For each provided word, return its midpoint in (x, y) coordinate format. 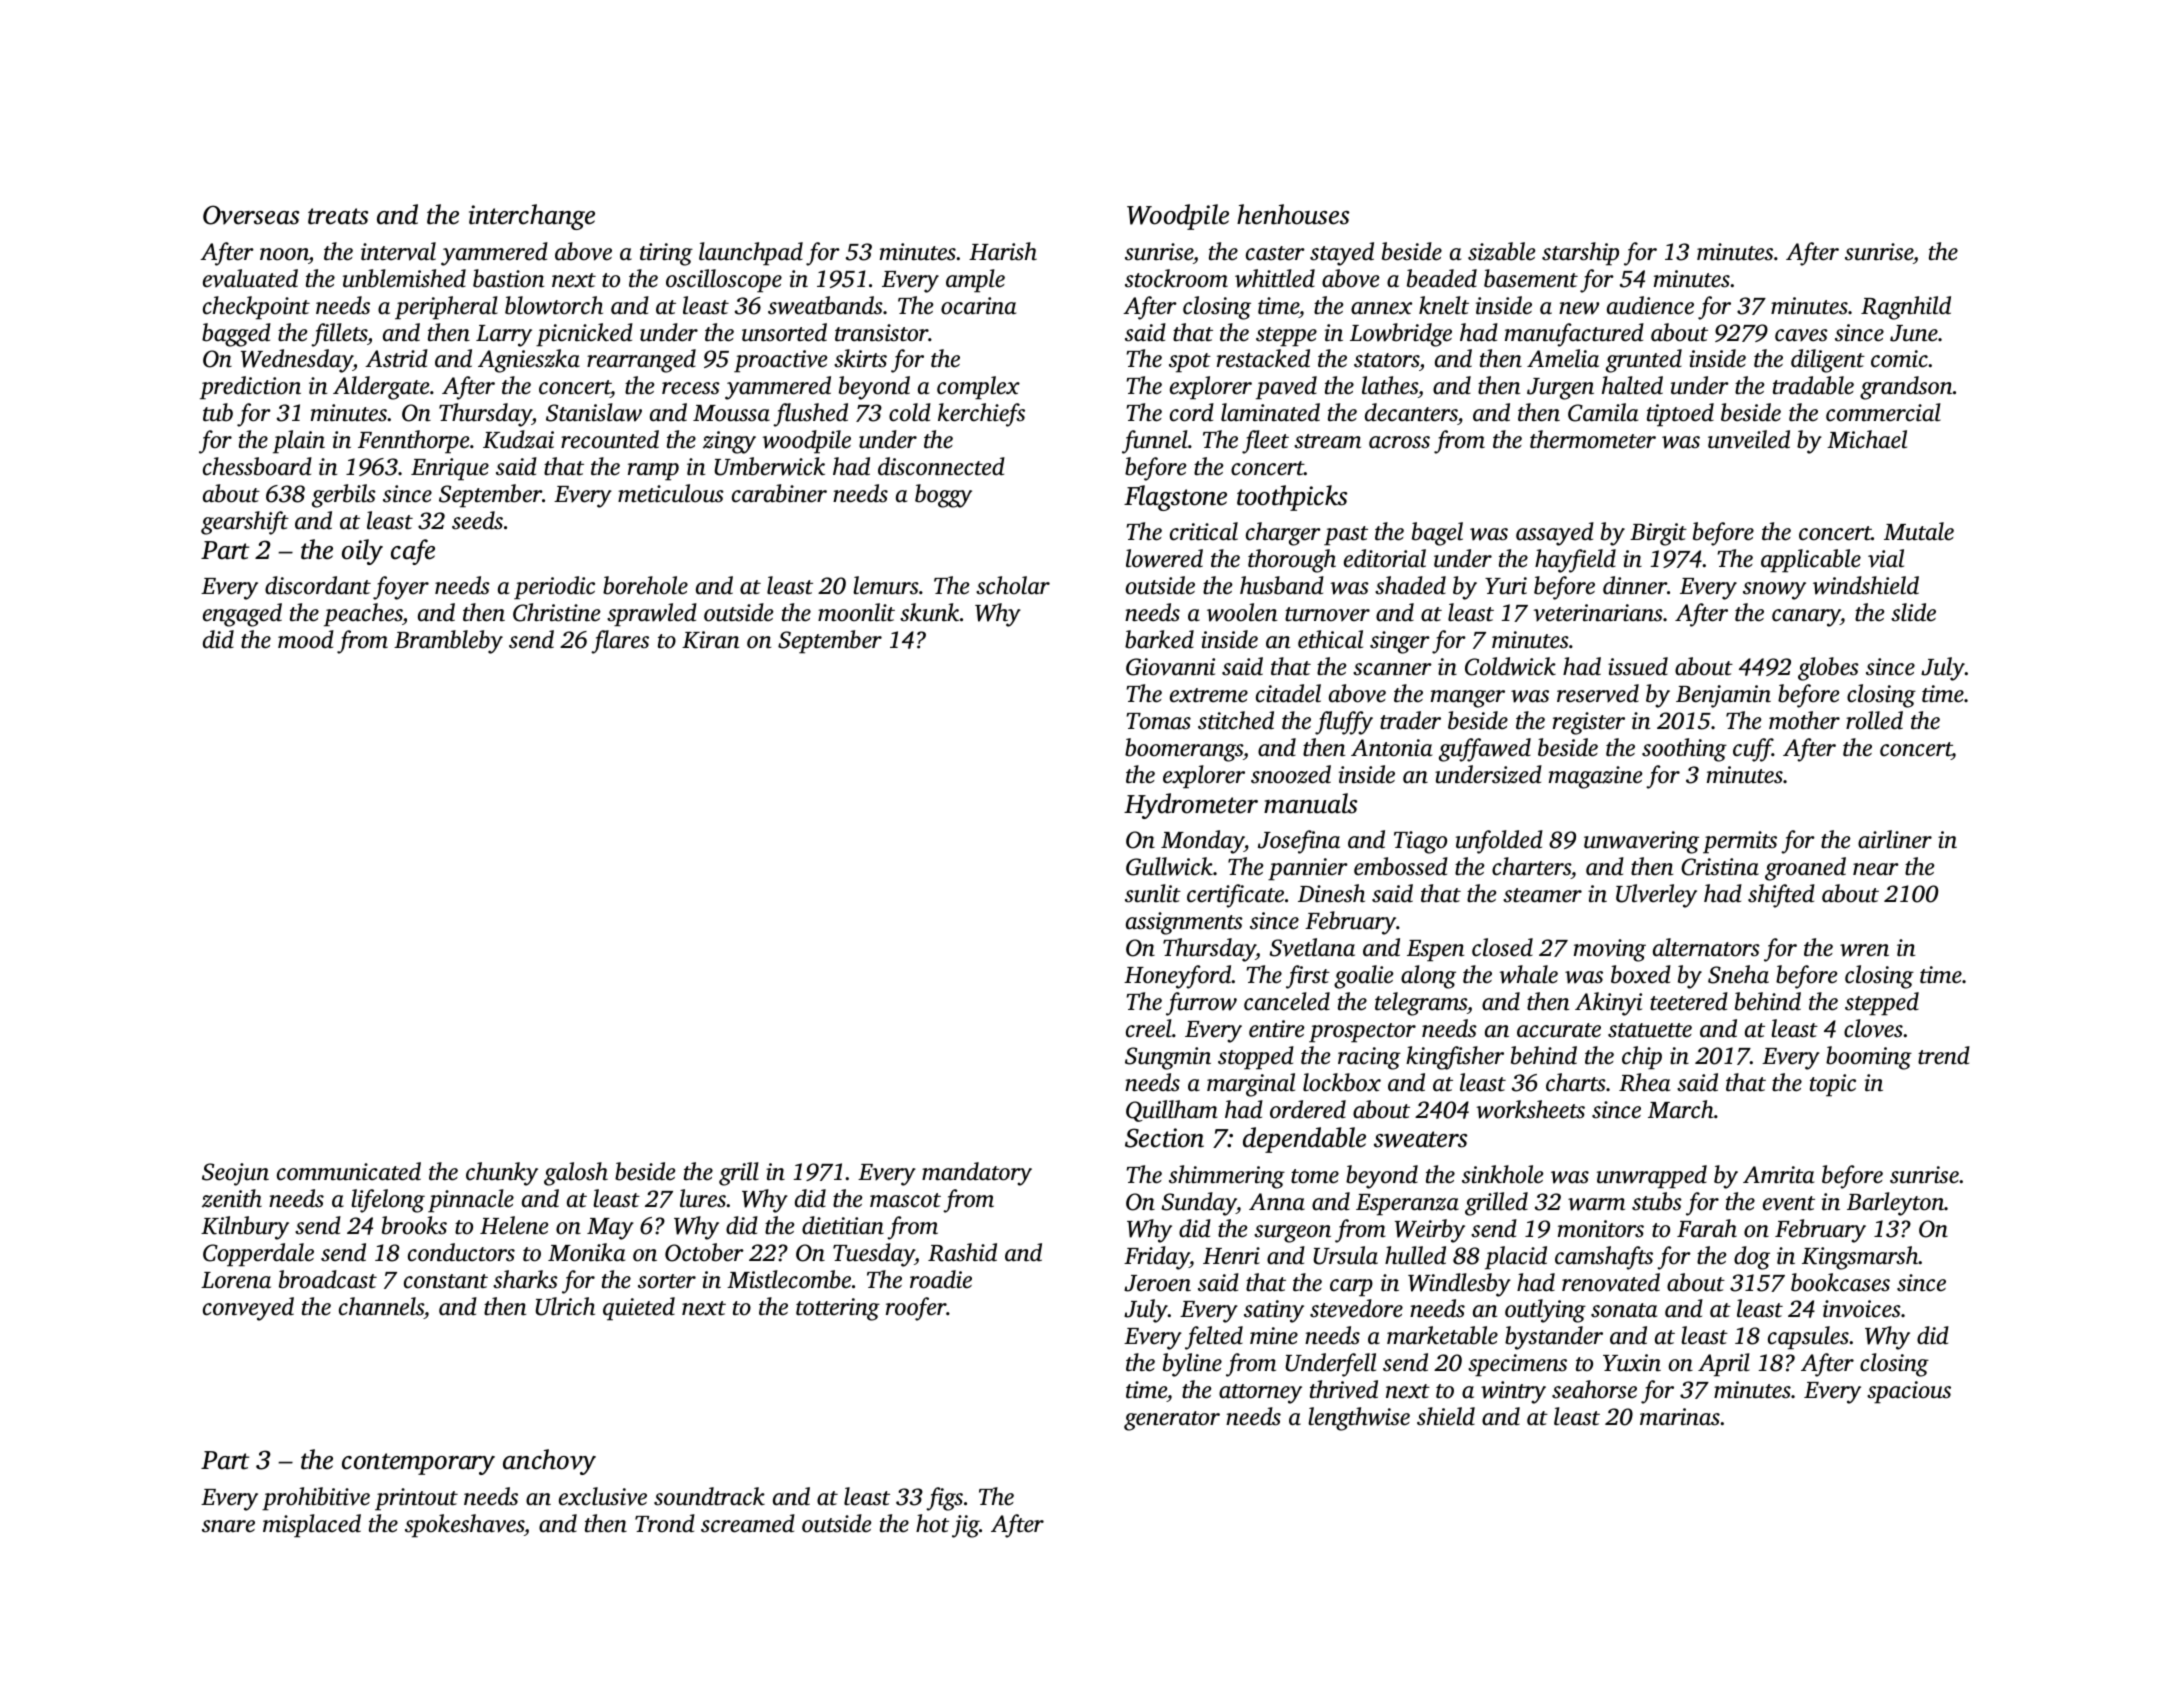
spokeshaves (464, 1526)
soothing (1684, 750)
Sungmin (1168, 1058)
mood (306, 639)
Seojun (235, 1174)
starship (1580, 254)
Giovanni (1170, 667)
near (1876, 869)
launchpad (751, 254)
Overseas (251, 215)
